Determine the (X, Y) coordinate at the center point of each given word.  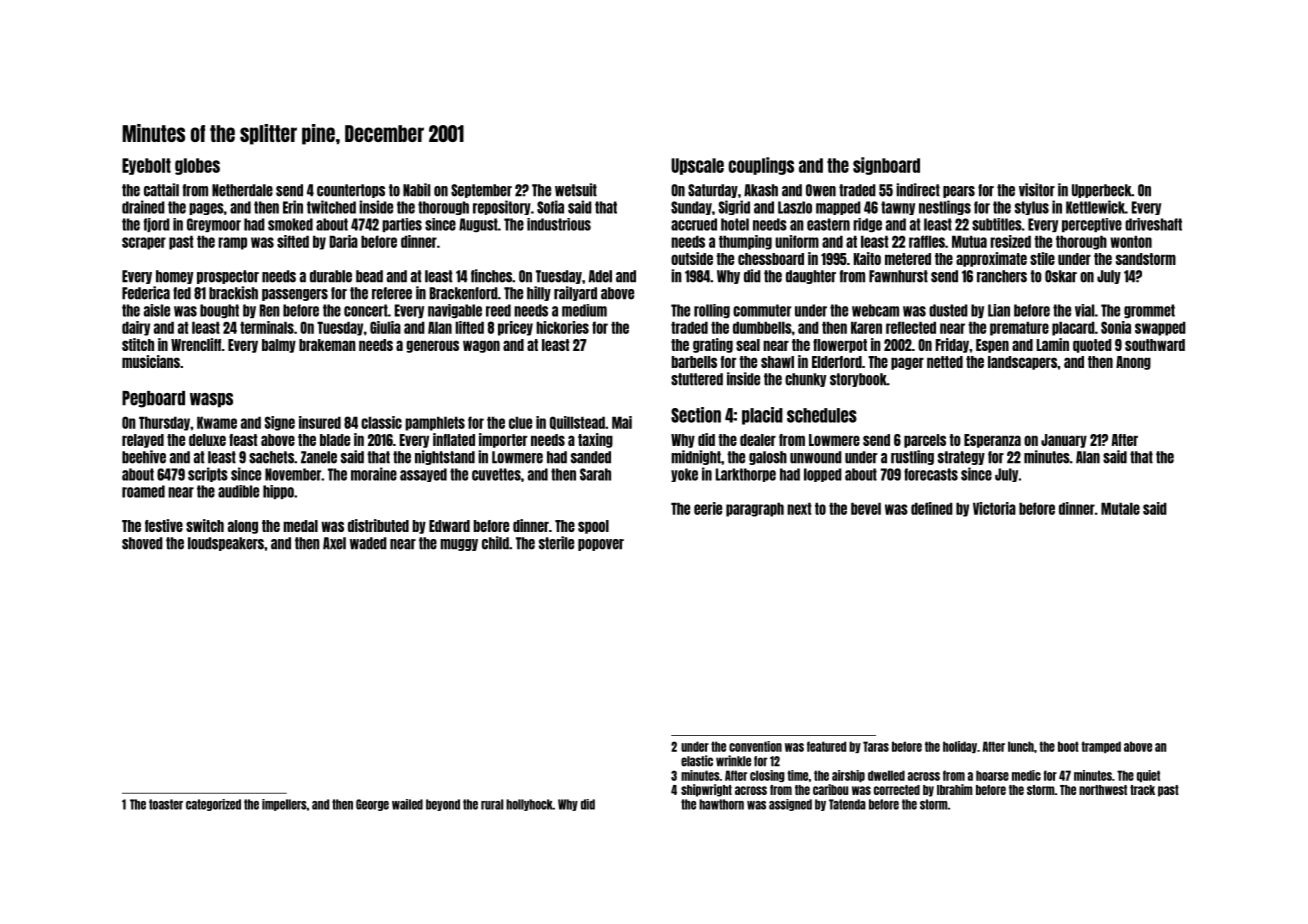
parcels (925, 441)
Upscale (697, 166)
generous (432, 346)
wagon (481, 346)
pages (206, 209)
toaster (166, 804)
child (495, 543)
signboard (886, 166)
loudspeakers (226, 544)
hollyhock (529, 805)
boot (1068, 746)
